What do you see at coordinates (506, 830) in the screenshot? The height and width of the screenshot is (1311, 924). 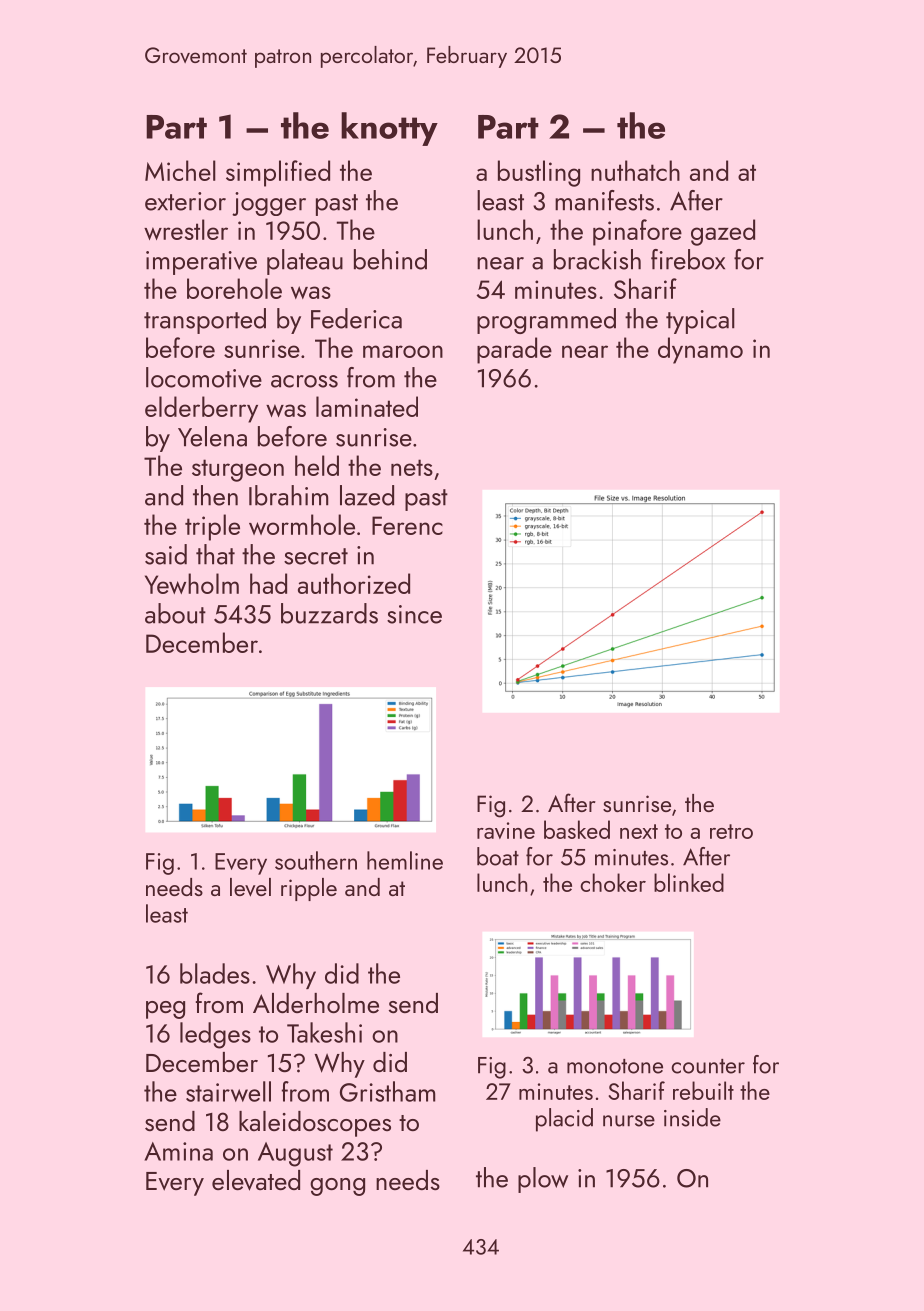 I see `ravine` at bounding box center [506, 830].
